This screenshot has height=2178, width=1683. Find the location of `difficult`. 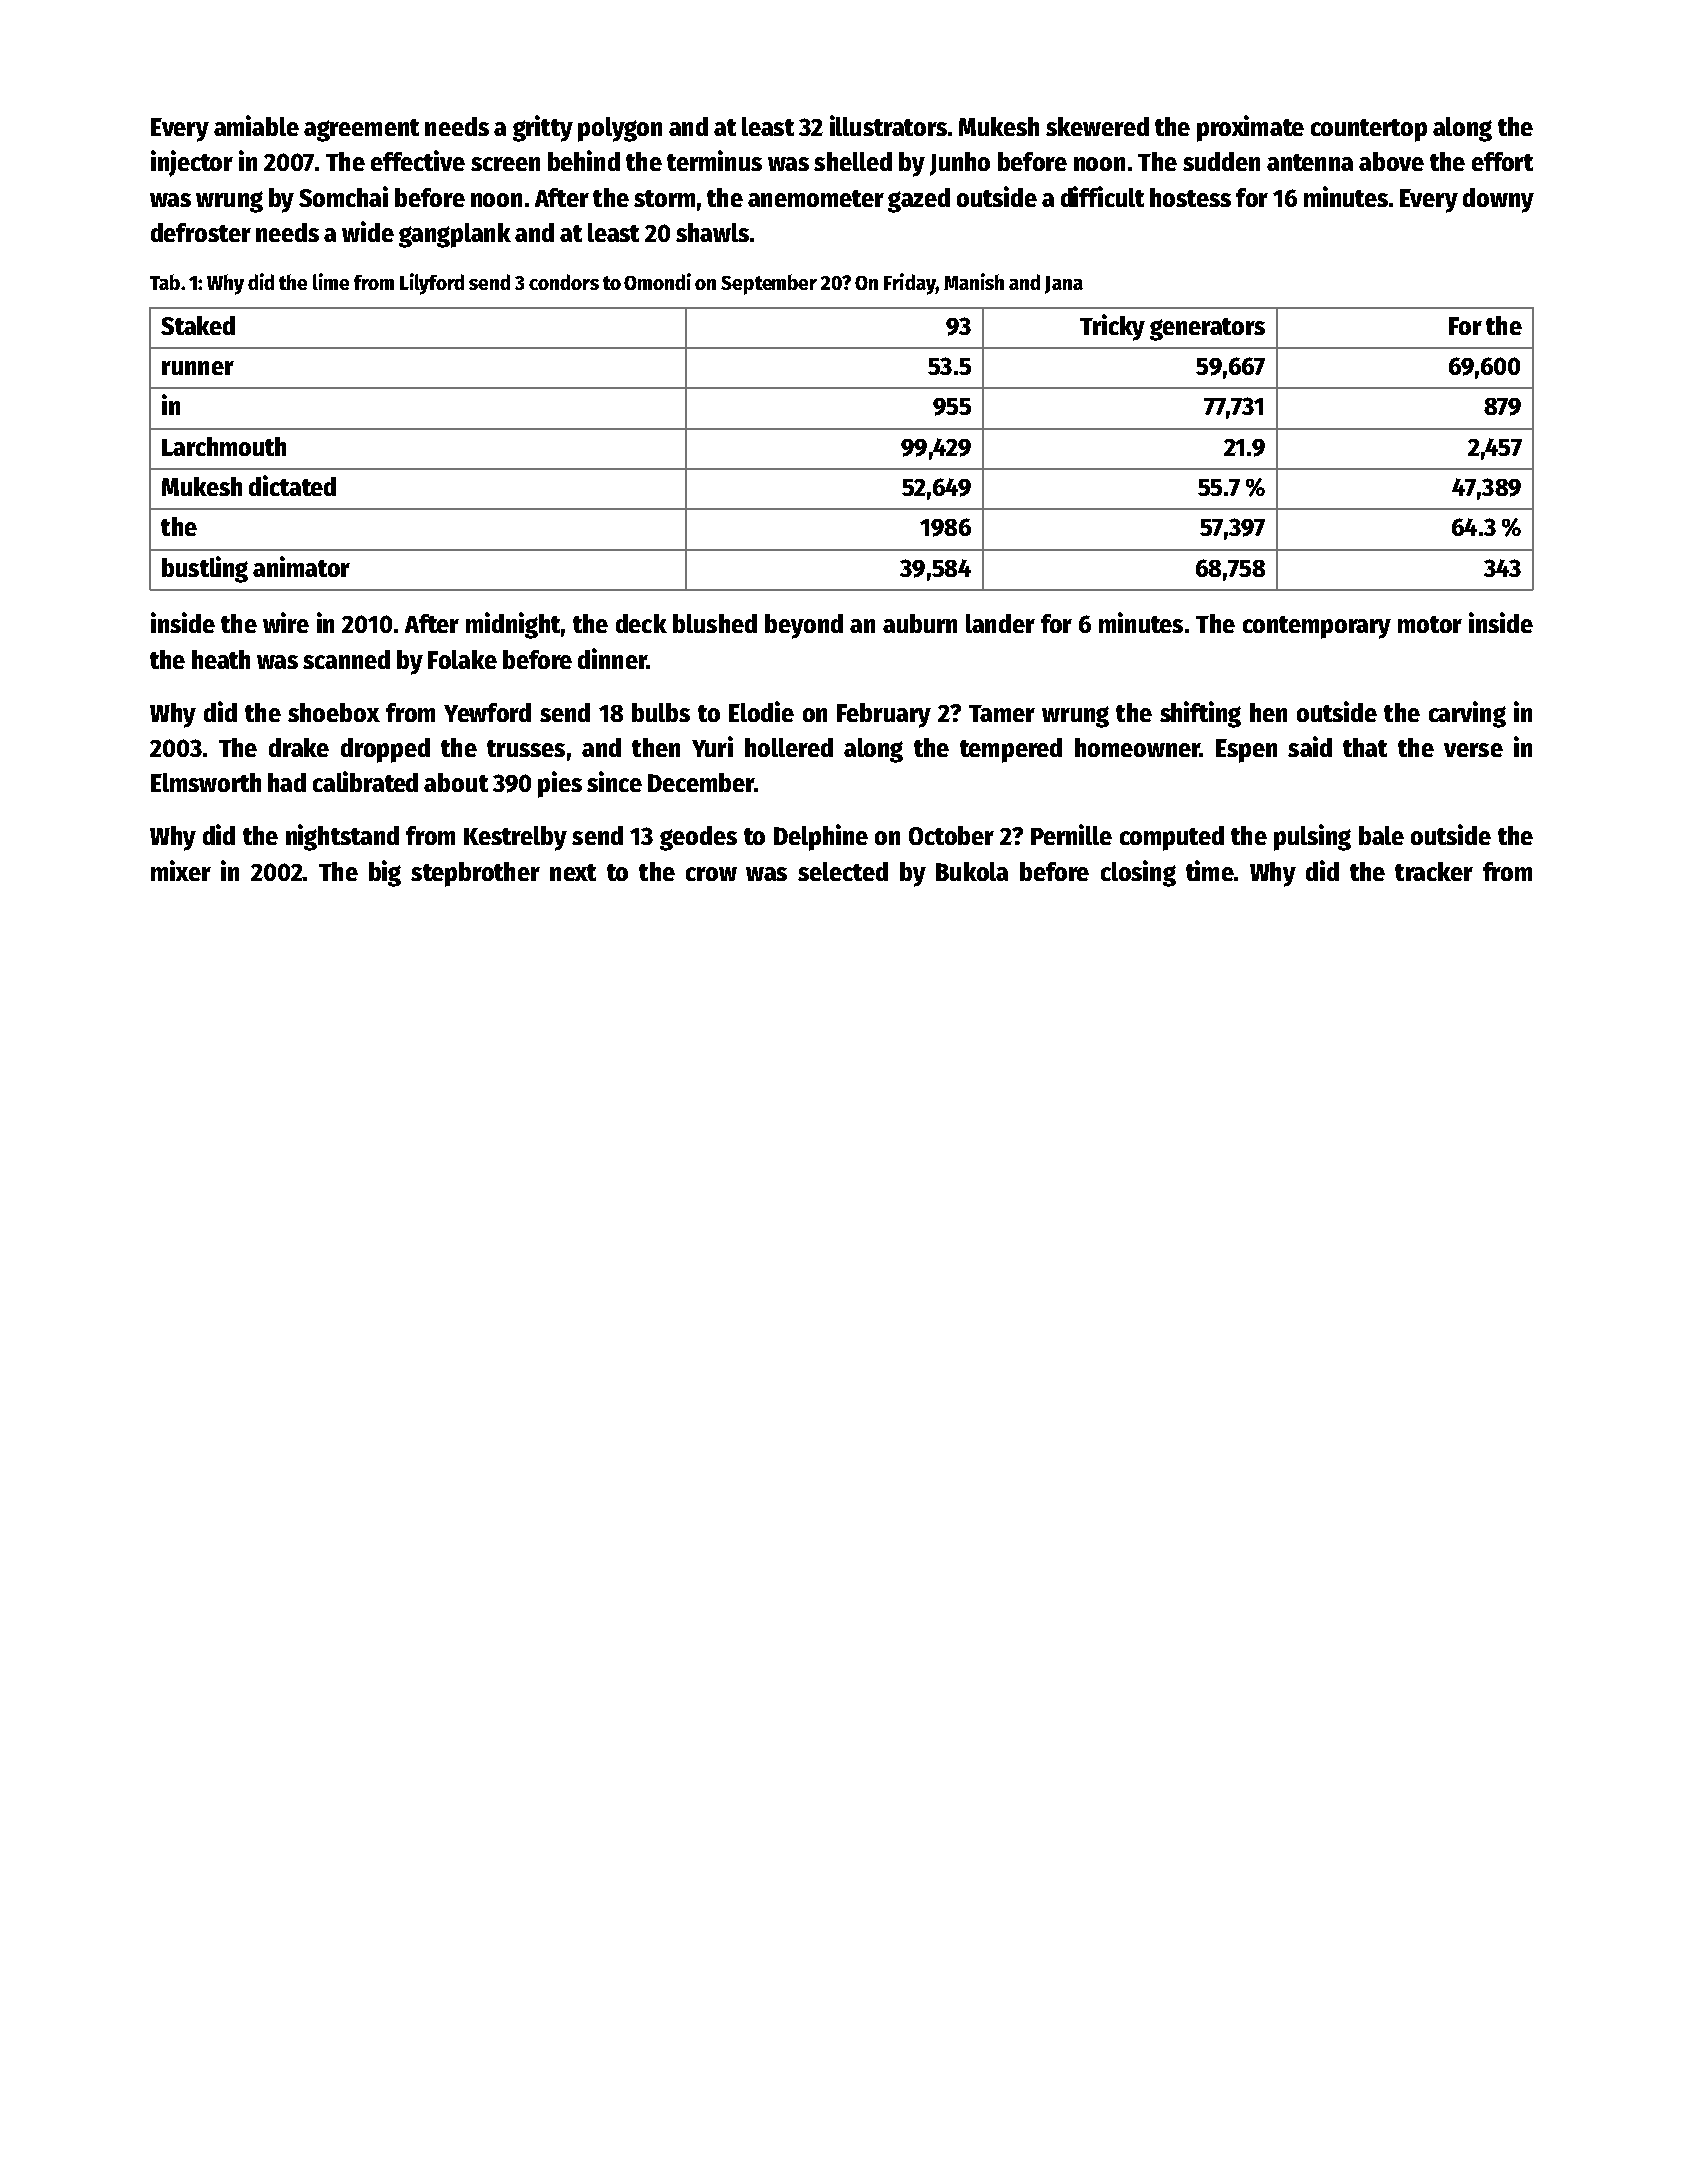

difficult is located at coordinates (1102, 196).
